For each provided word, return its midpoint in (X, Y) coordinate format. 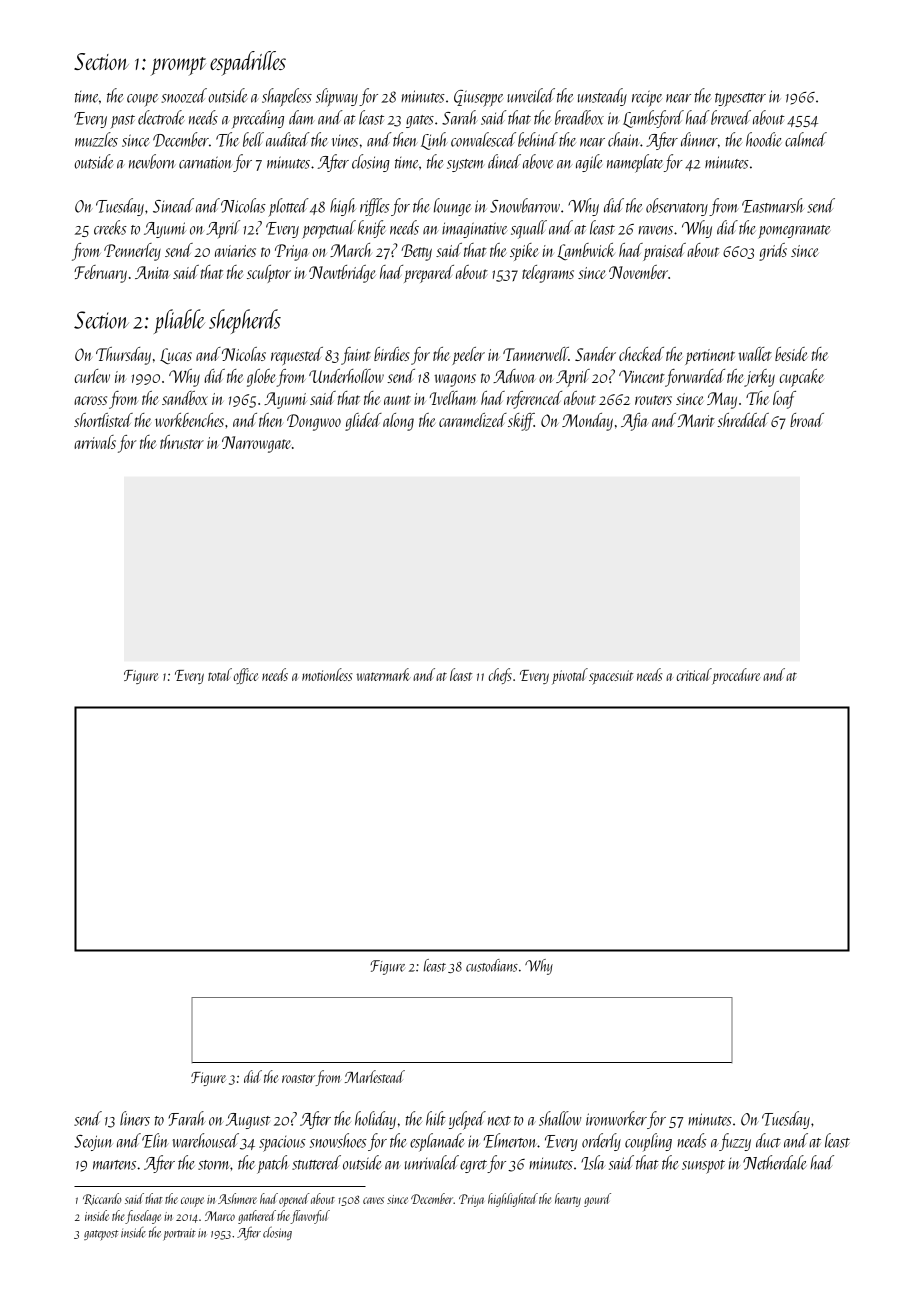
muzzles (96, 139)
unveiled (531, 95)
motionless (327, 674)
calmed (806, 139)
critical (694, 674)
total (220, 674)
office (245, 676)
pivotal (570, 676)
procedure (736, 676)
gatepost (101, 1235)
